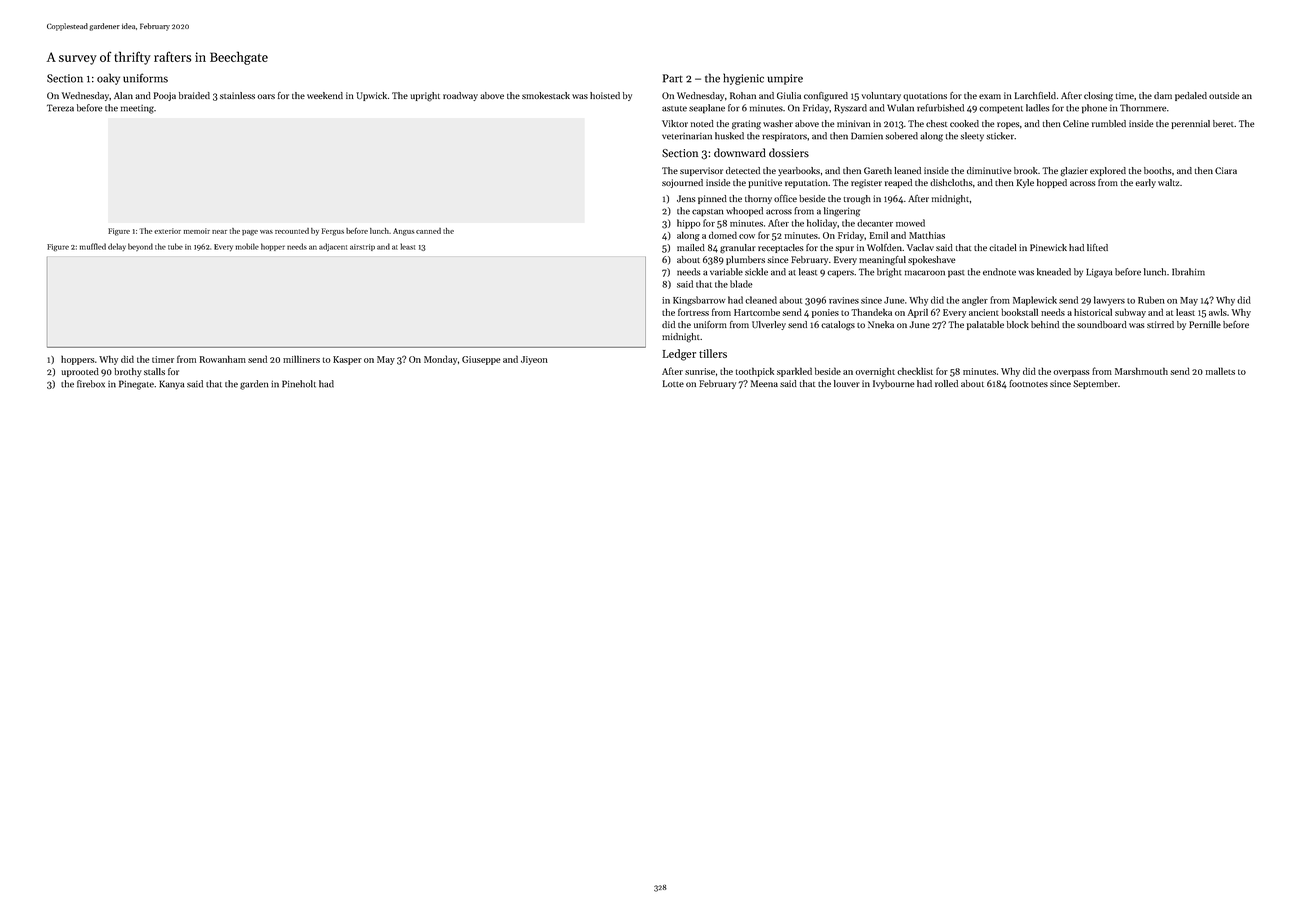 Image resolution: width=1308 pixels, height=924 pixels. I want to click on umpire, so click(785, 79).
